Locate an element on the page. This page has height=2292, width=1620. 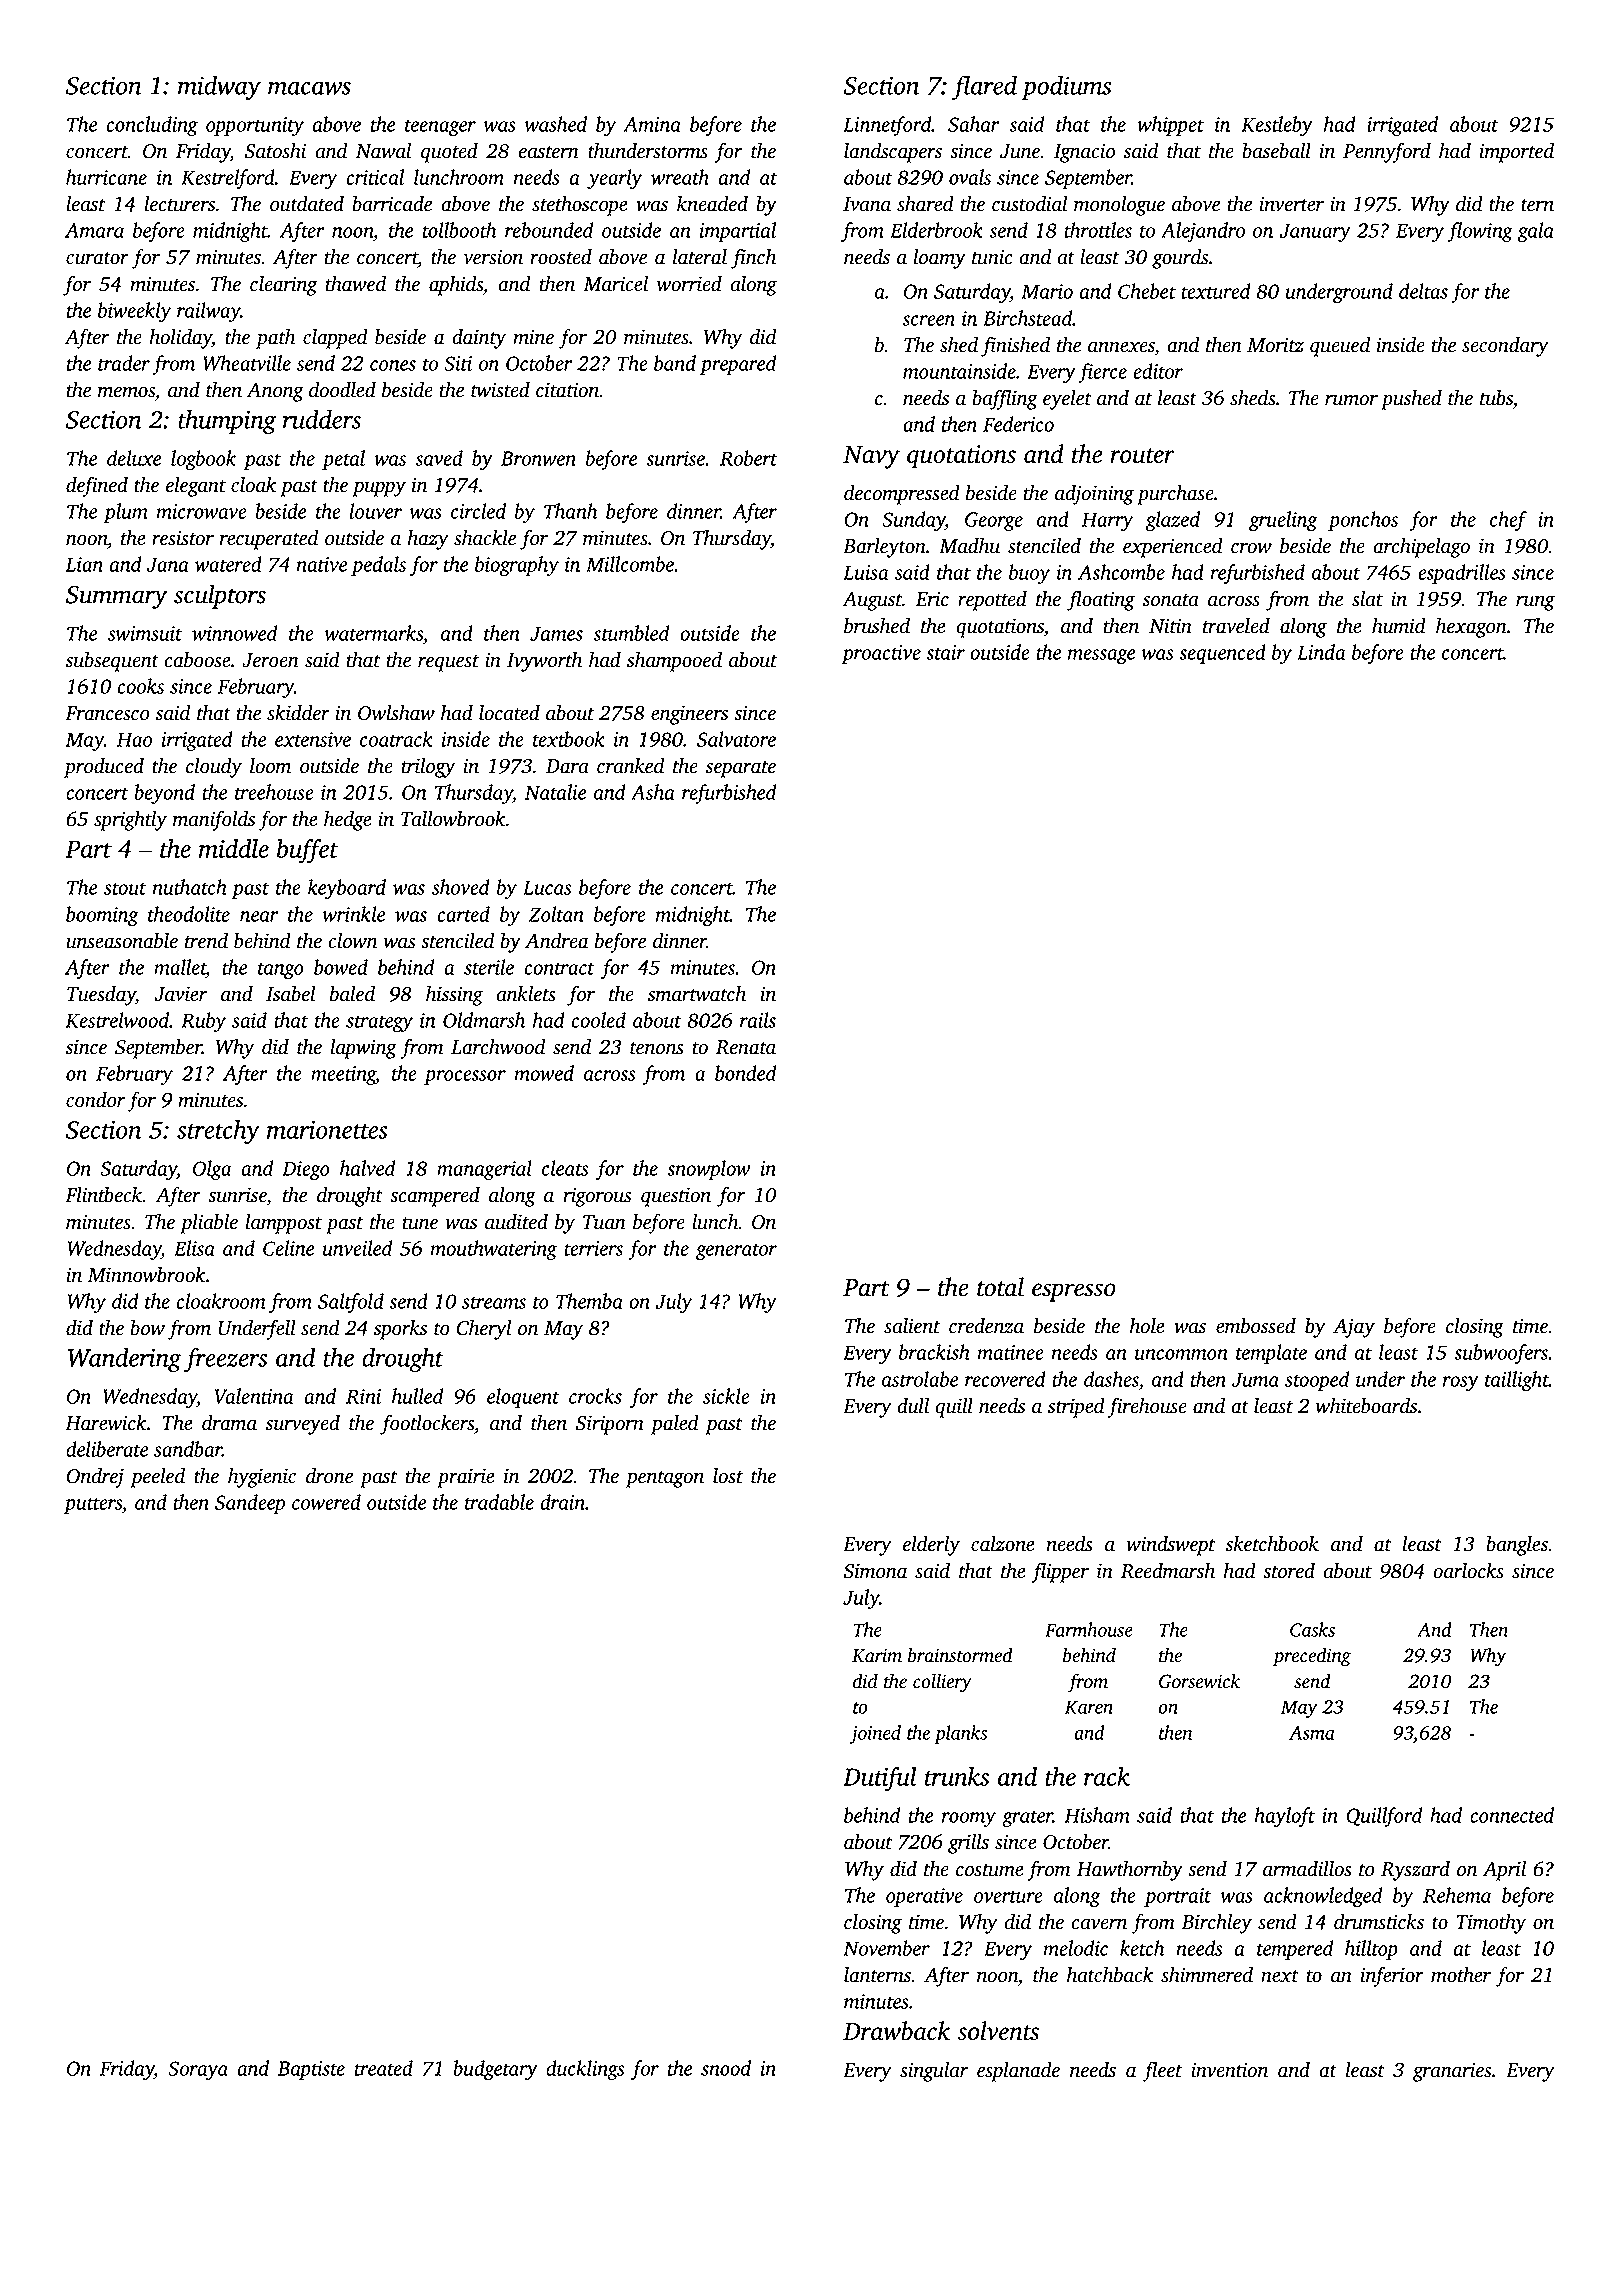
calzone is located at coordinates (1003, 1544).
